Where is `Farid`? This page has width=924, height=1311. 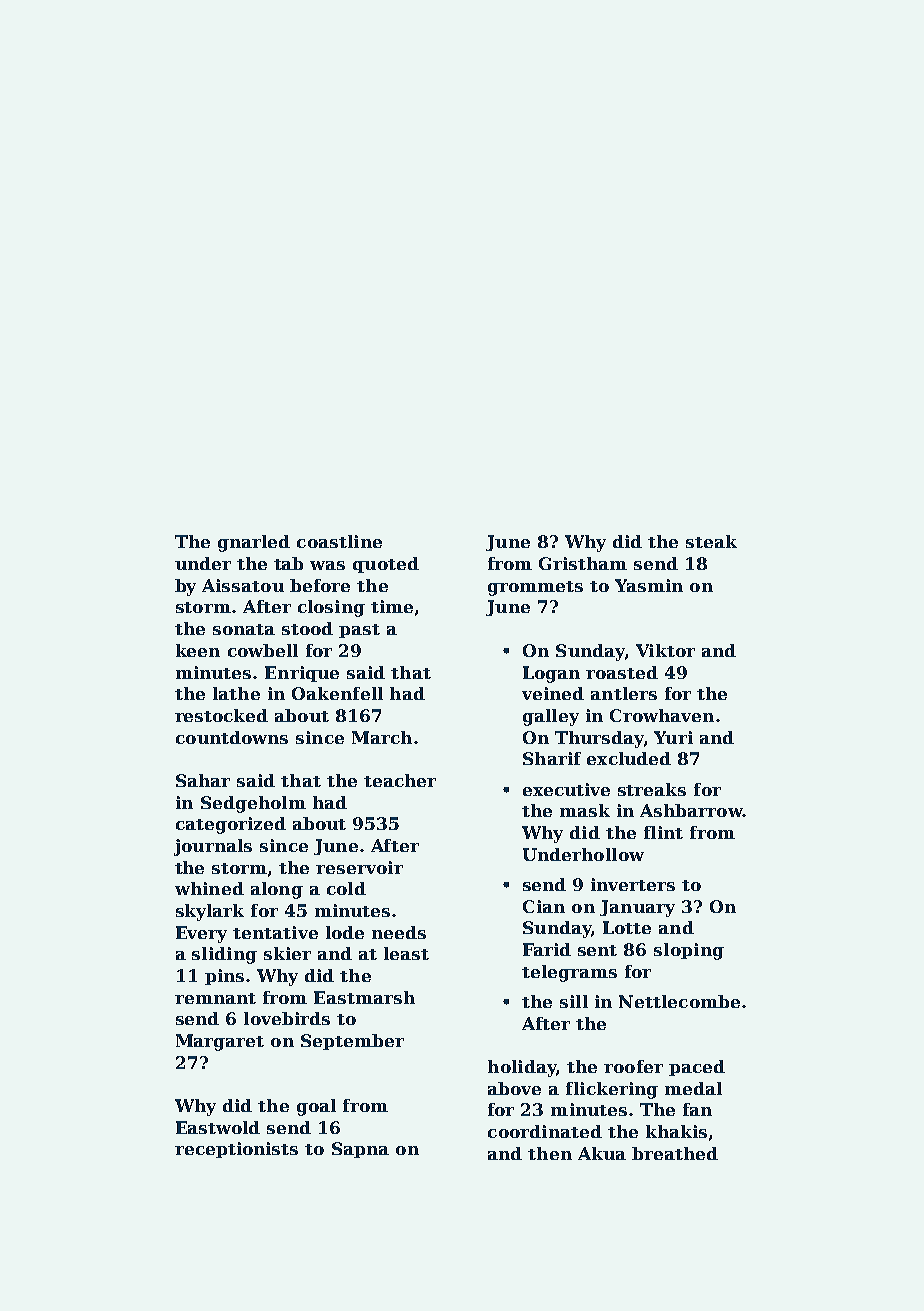
Farid is located at coordinates (547, 949).
